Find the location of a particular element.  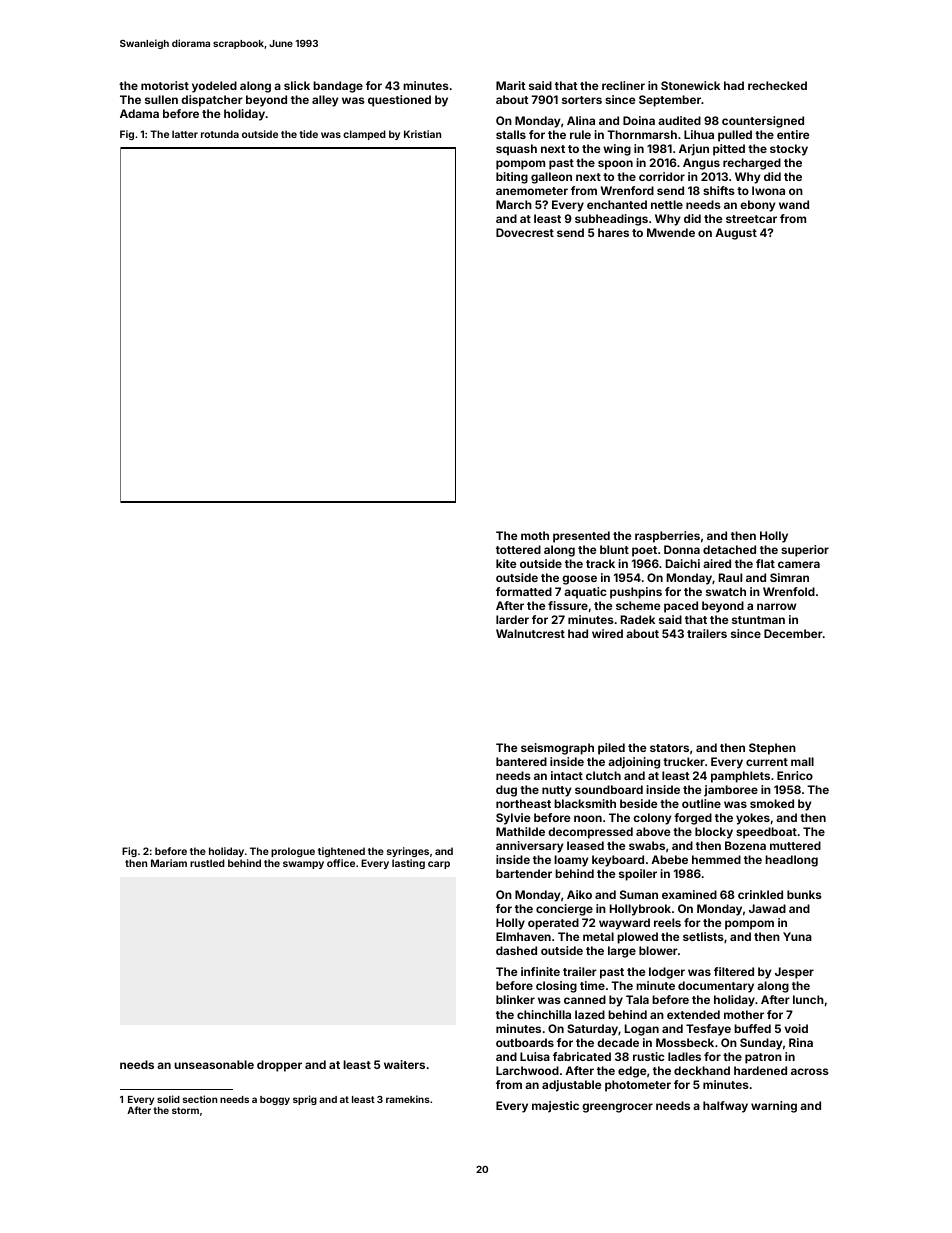

mall is located at coordinates (802, 761).
